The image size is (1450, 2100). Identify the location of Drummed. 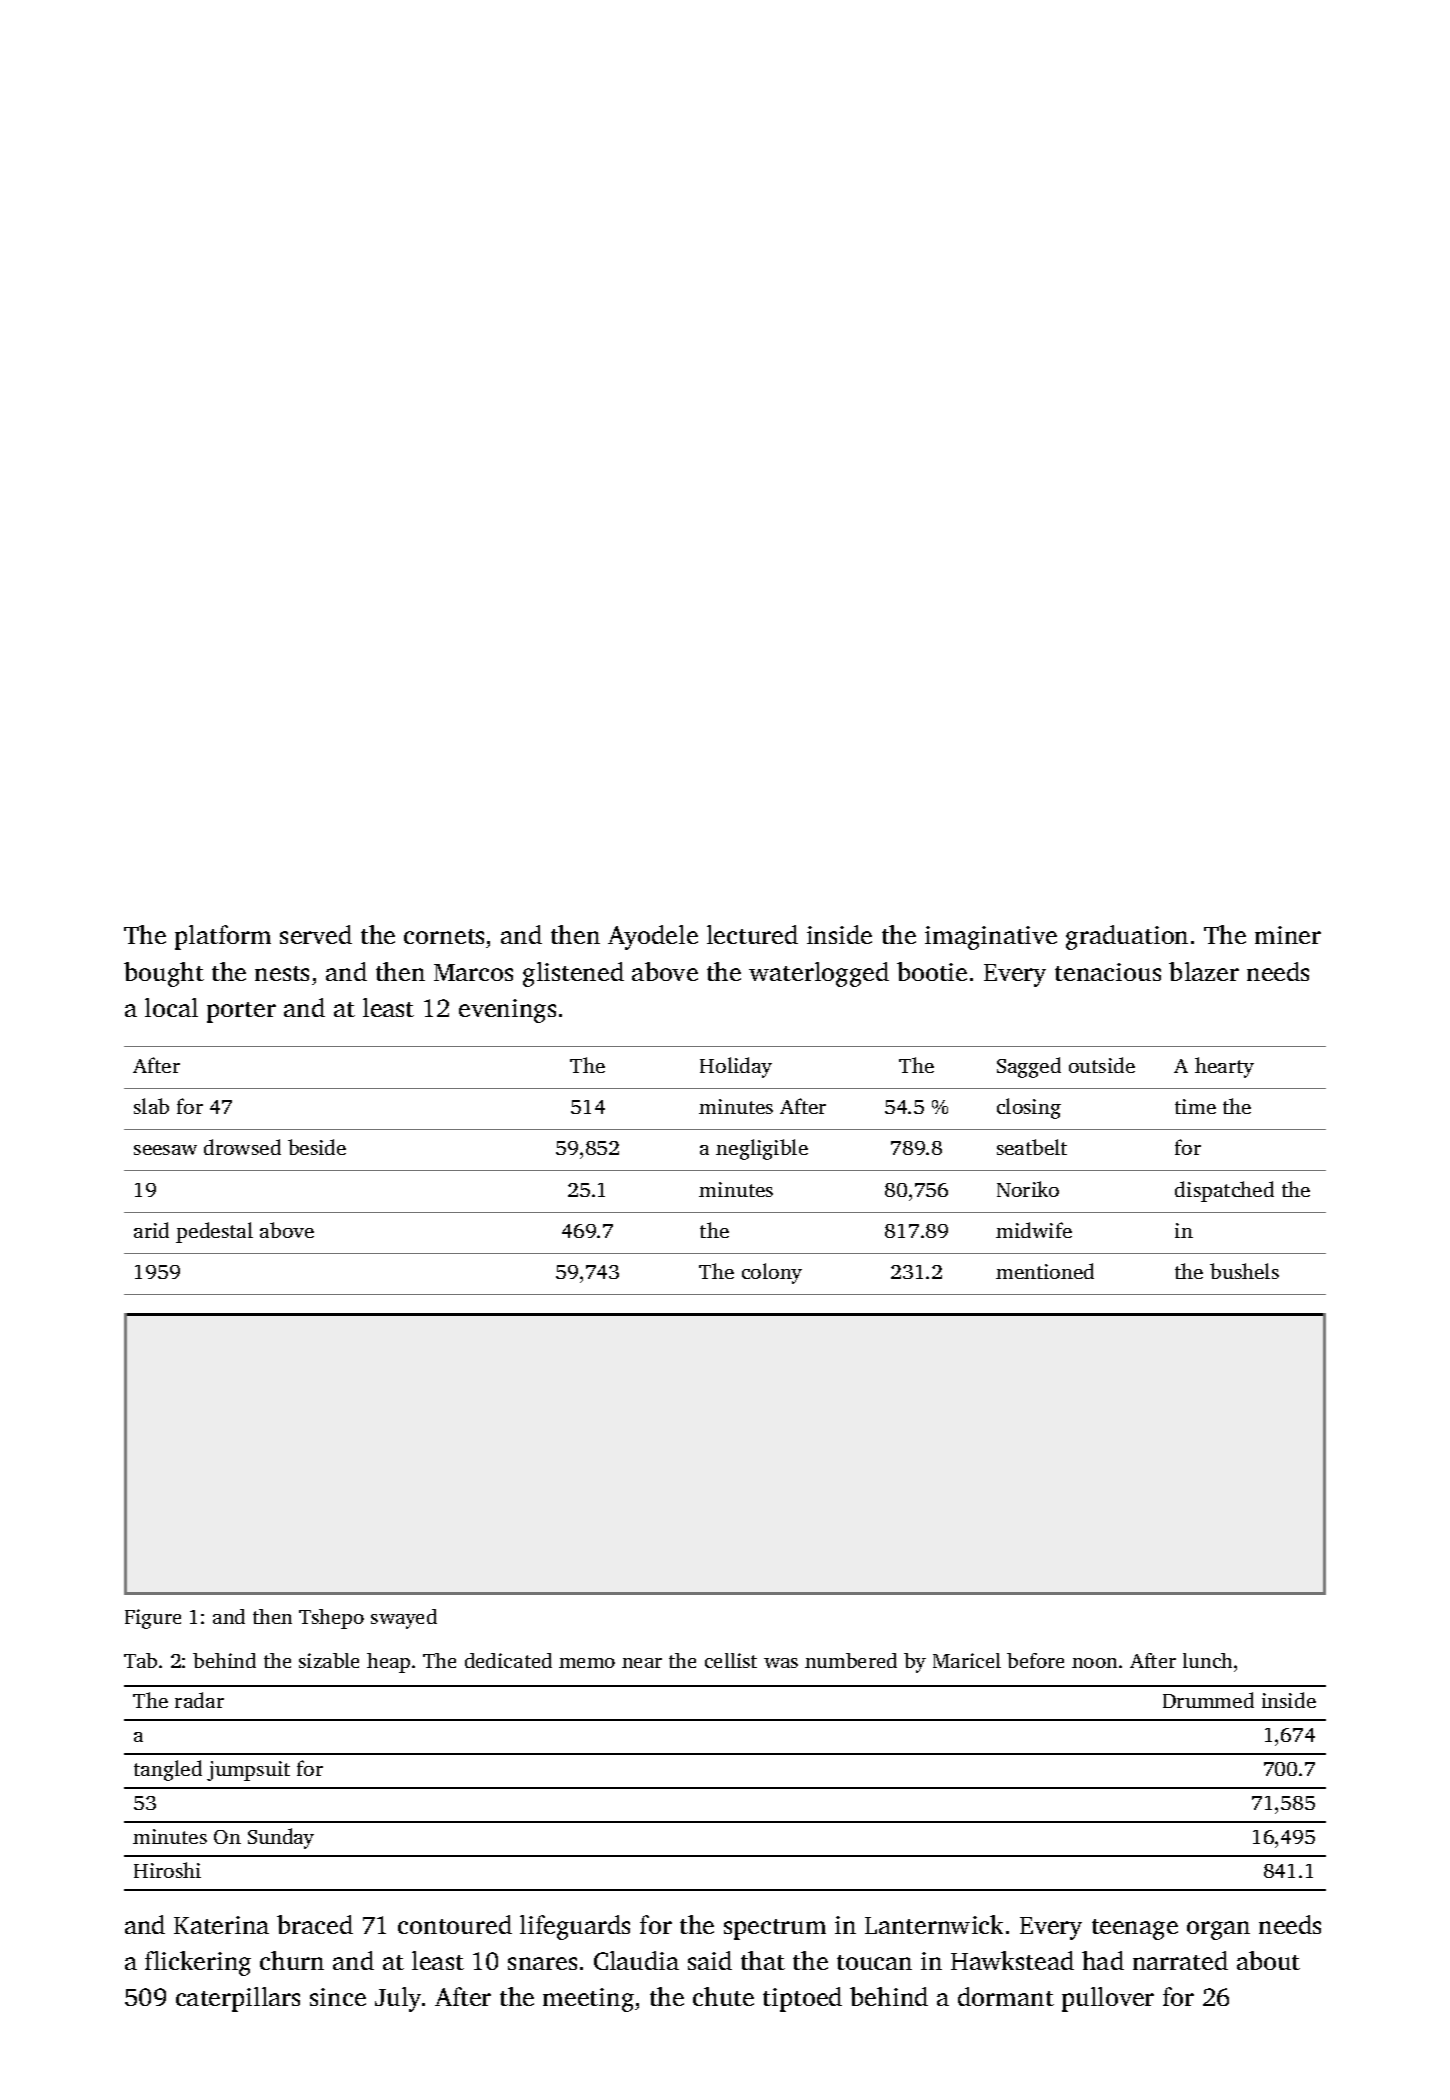
(1208, 1700).
